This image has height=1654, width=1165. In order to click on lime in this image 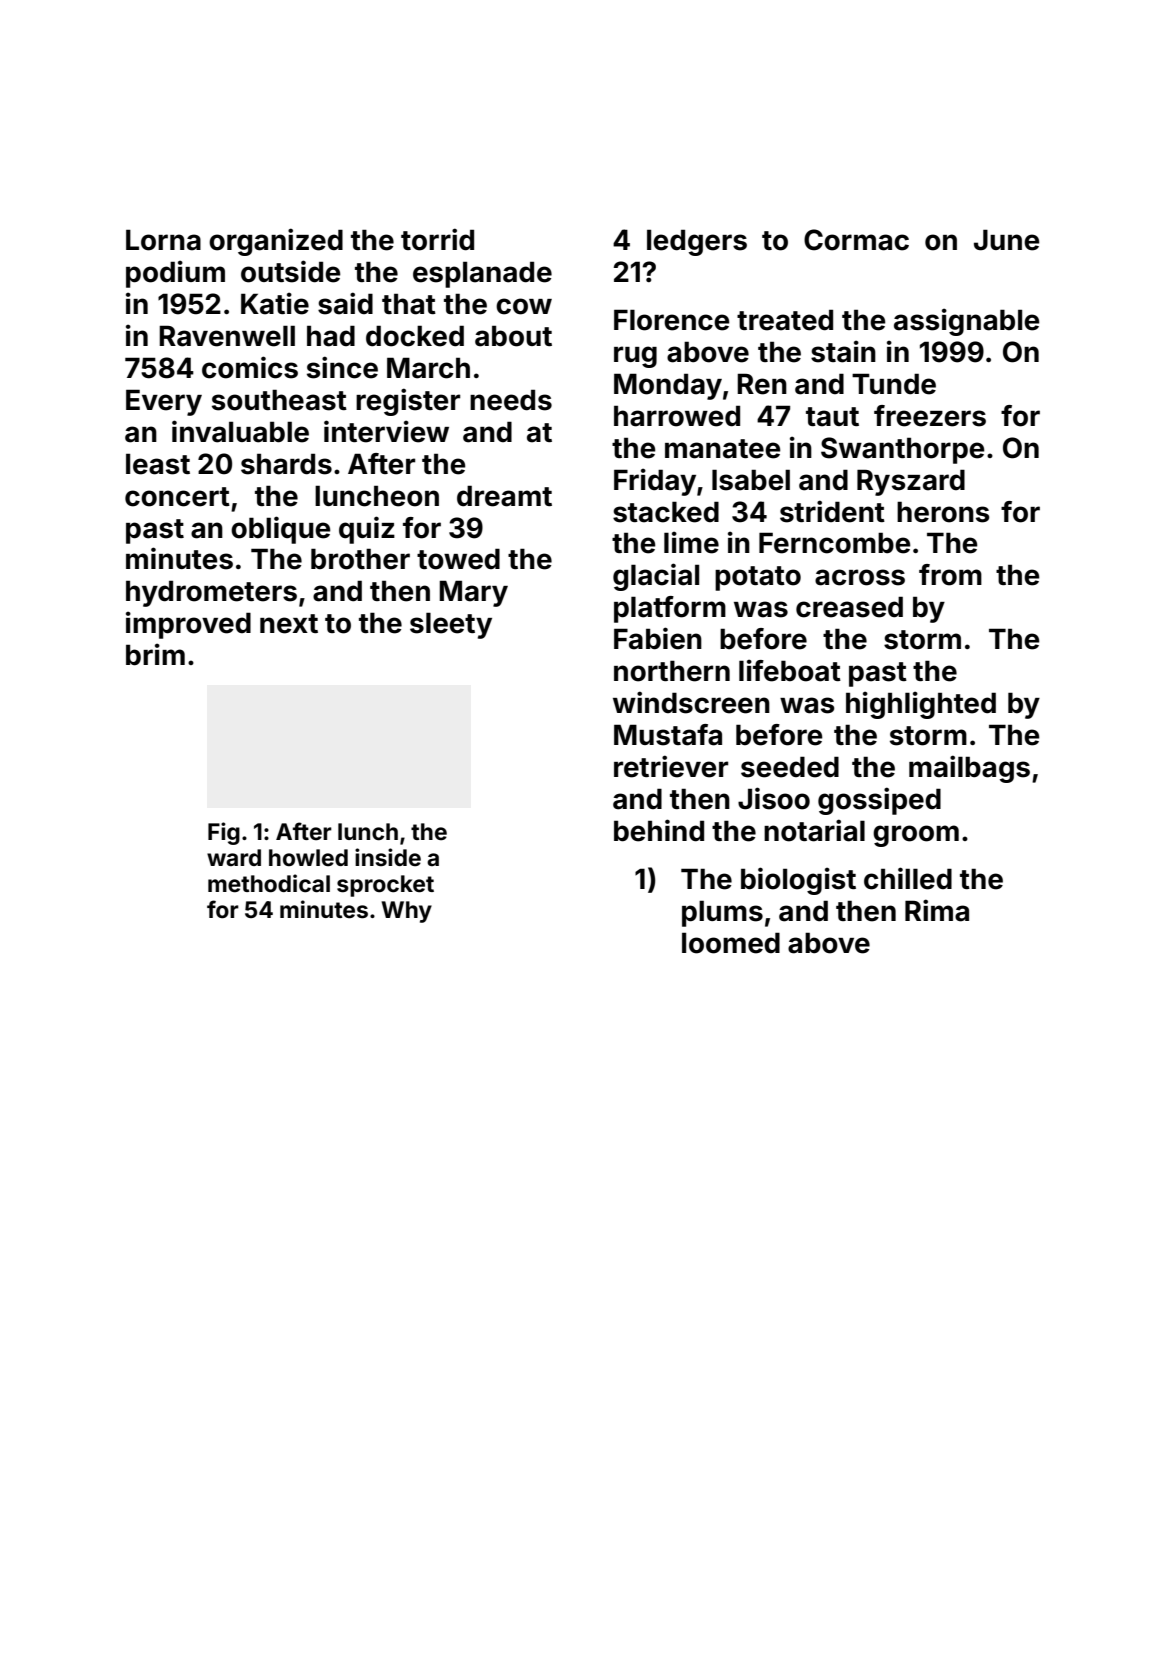, I will do `click(691, 542)`.
